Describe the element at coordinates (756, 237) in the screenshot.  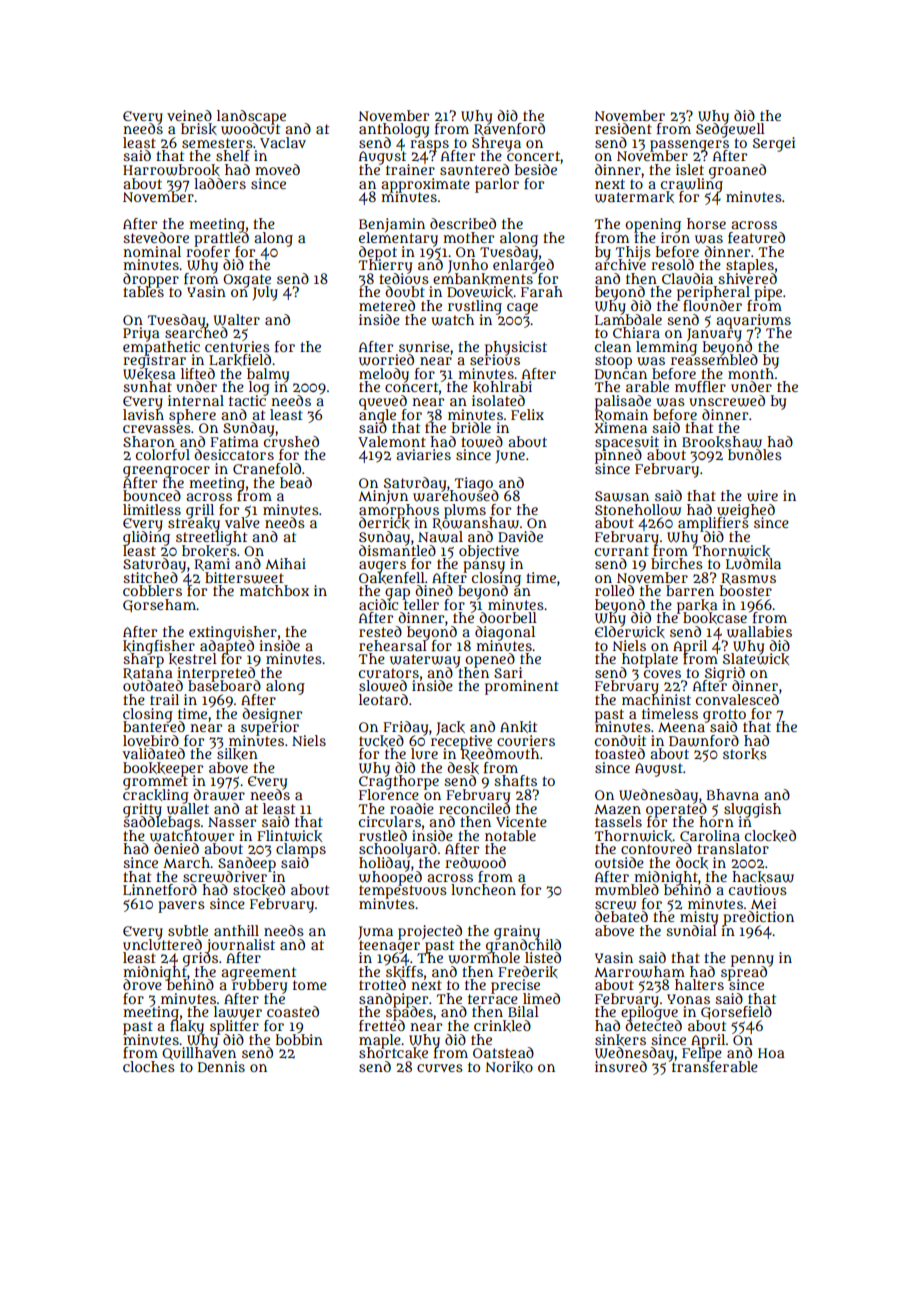
I see `featured` at that location.
